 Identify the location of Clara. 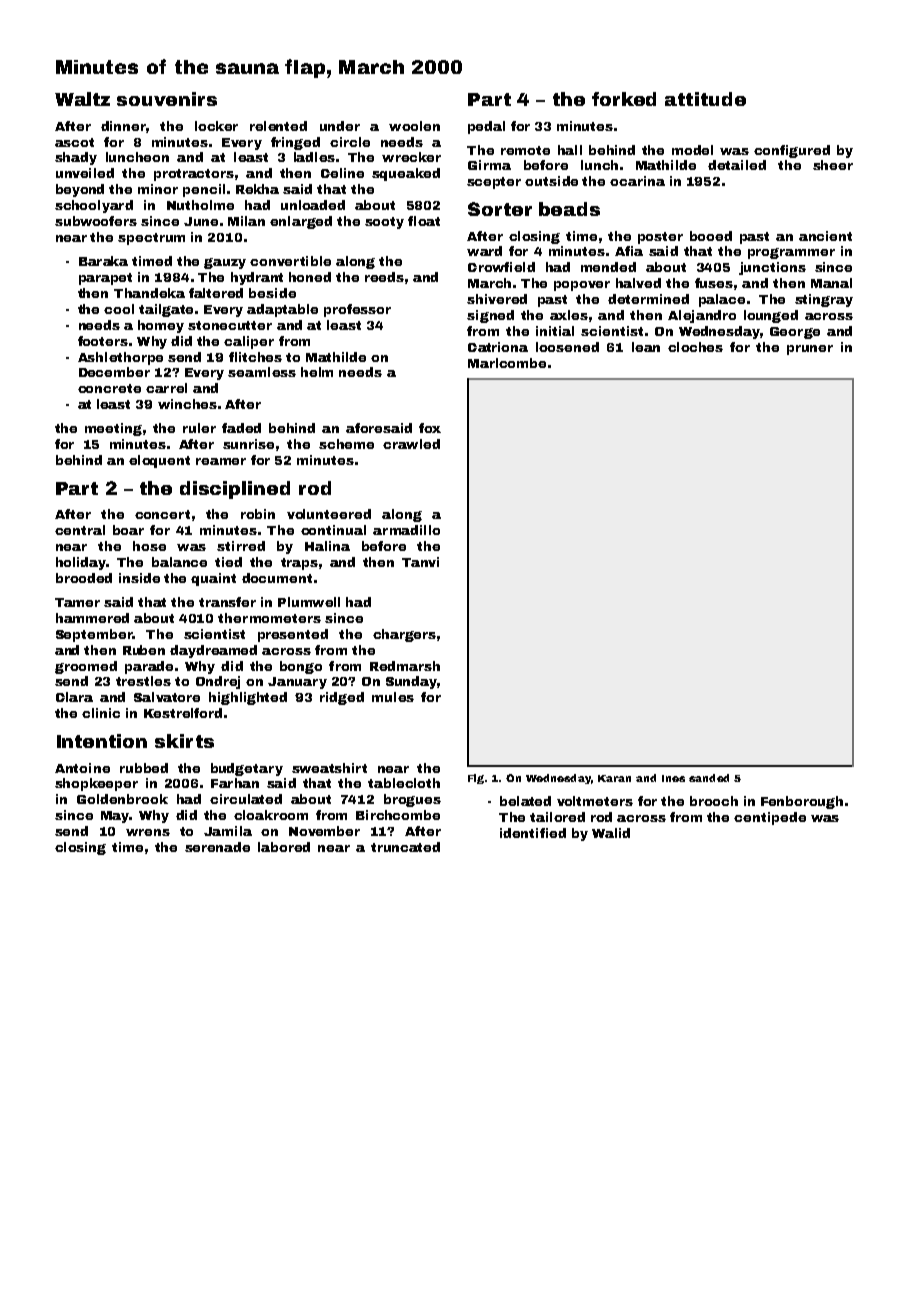
(74, 697).
